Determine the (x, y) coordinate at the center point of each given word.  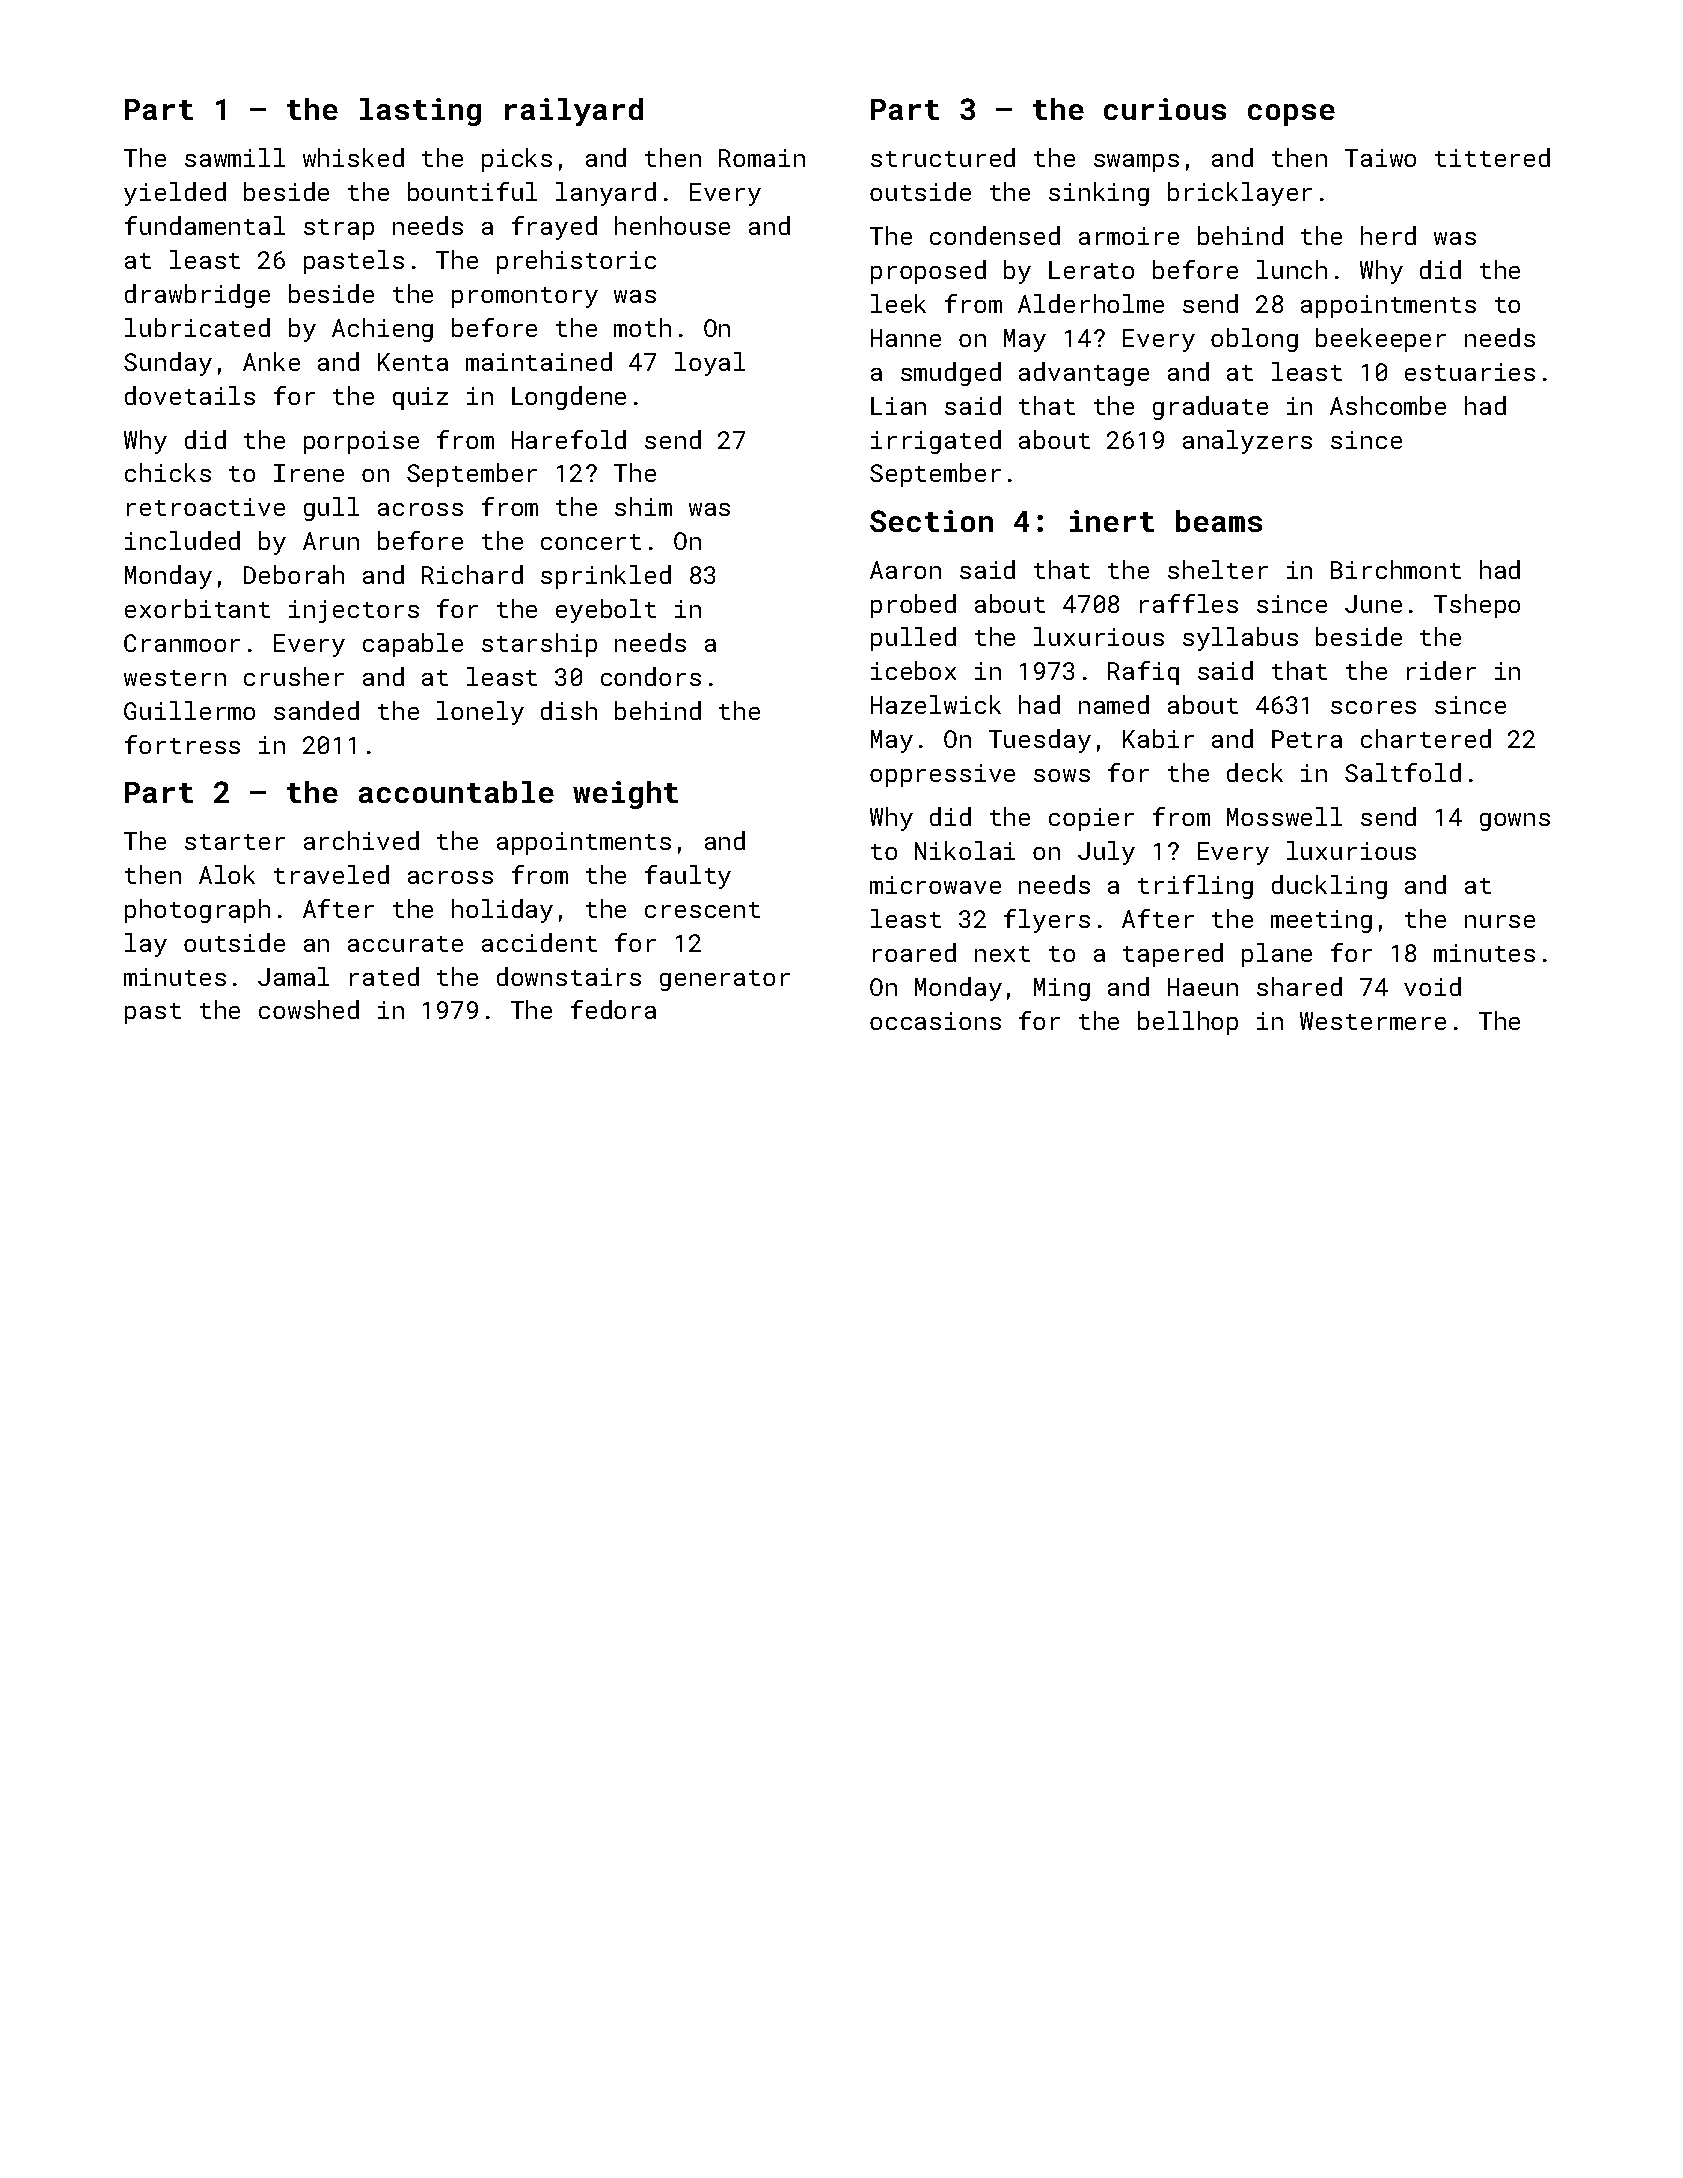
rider (1441, 670)
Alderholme (1091, 303)
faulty (688, 877)
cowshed (309, 1009)
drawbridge (197, 296)
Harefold (569, 439)
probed (913, 606)
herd (1388, 235)
